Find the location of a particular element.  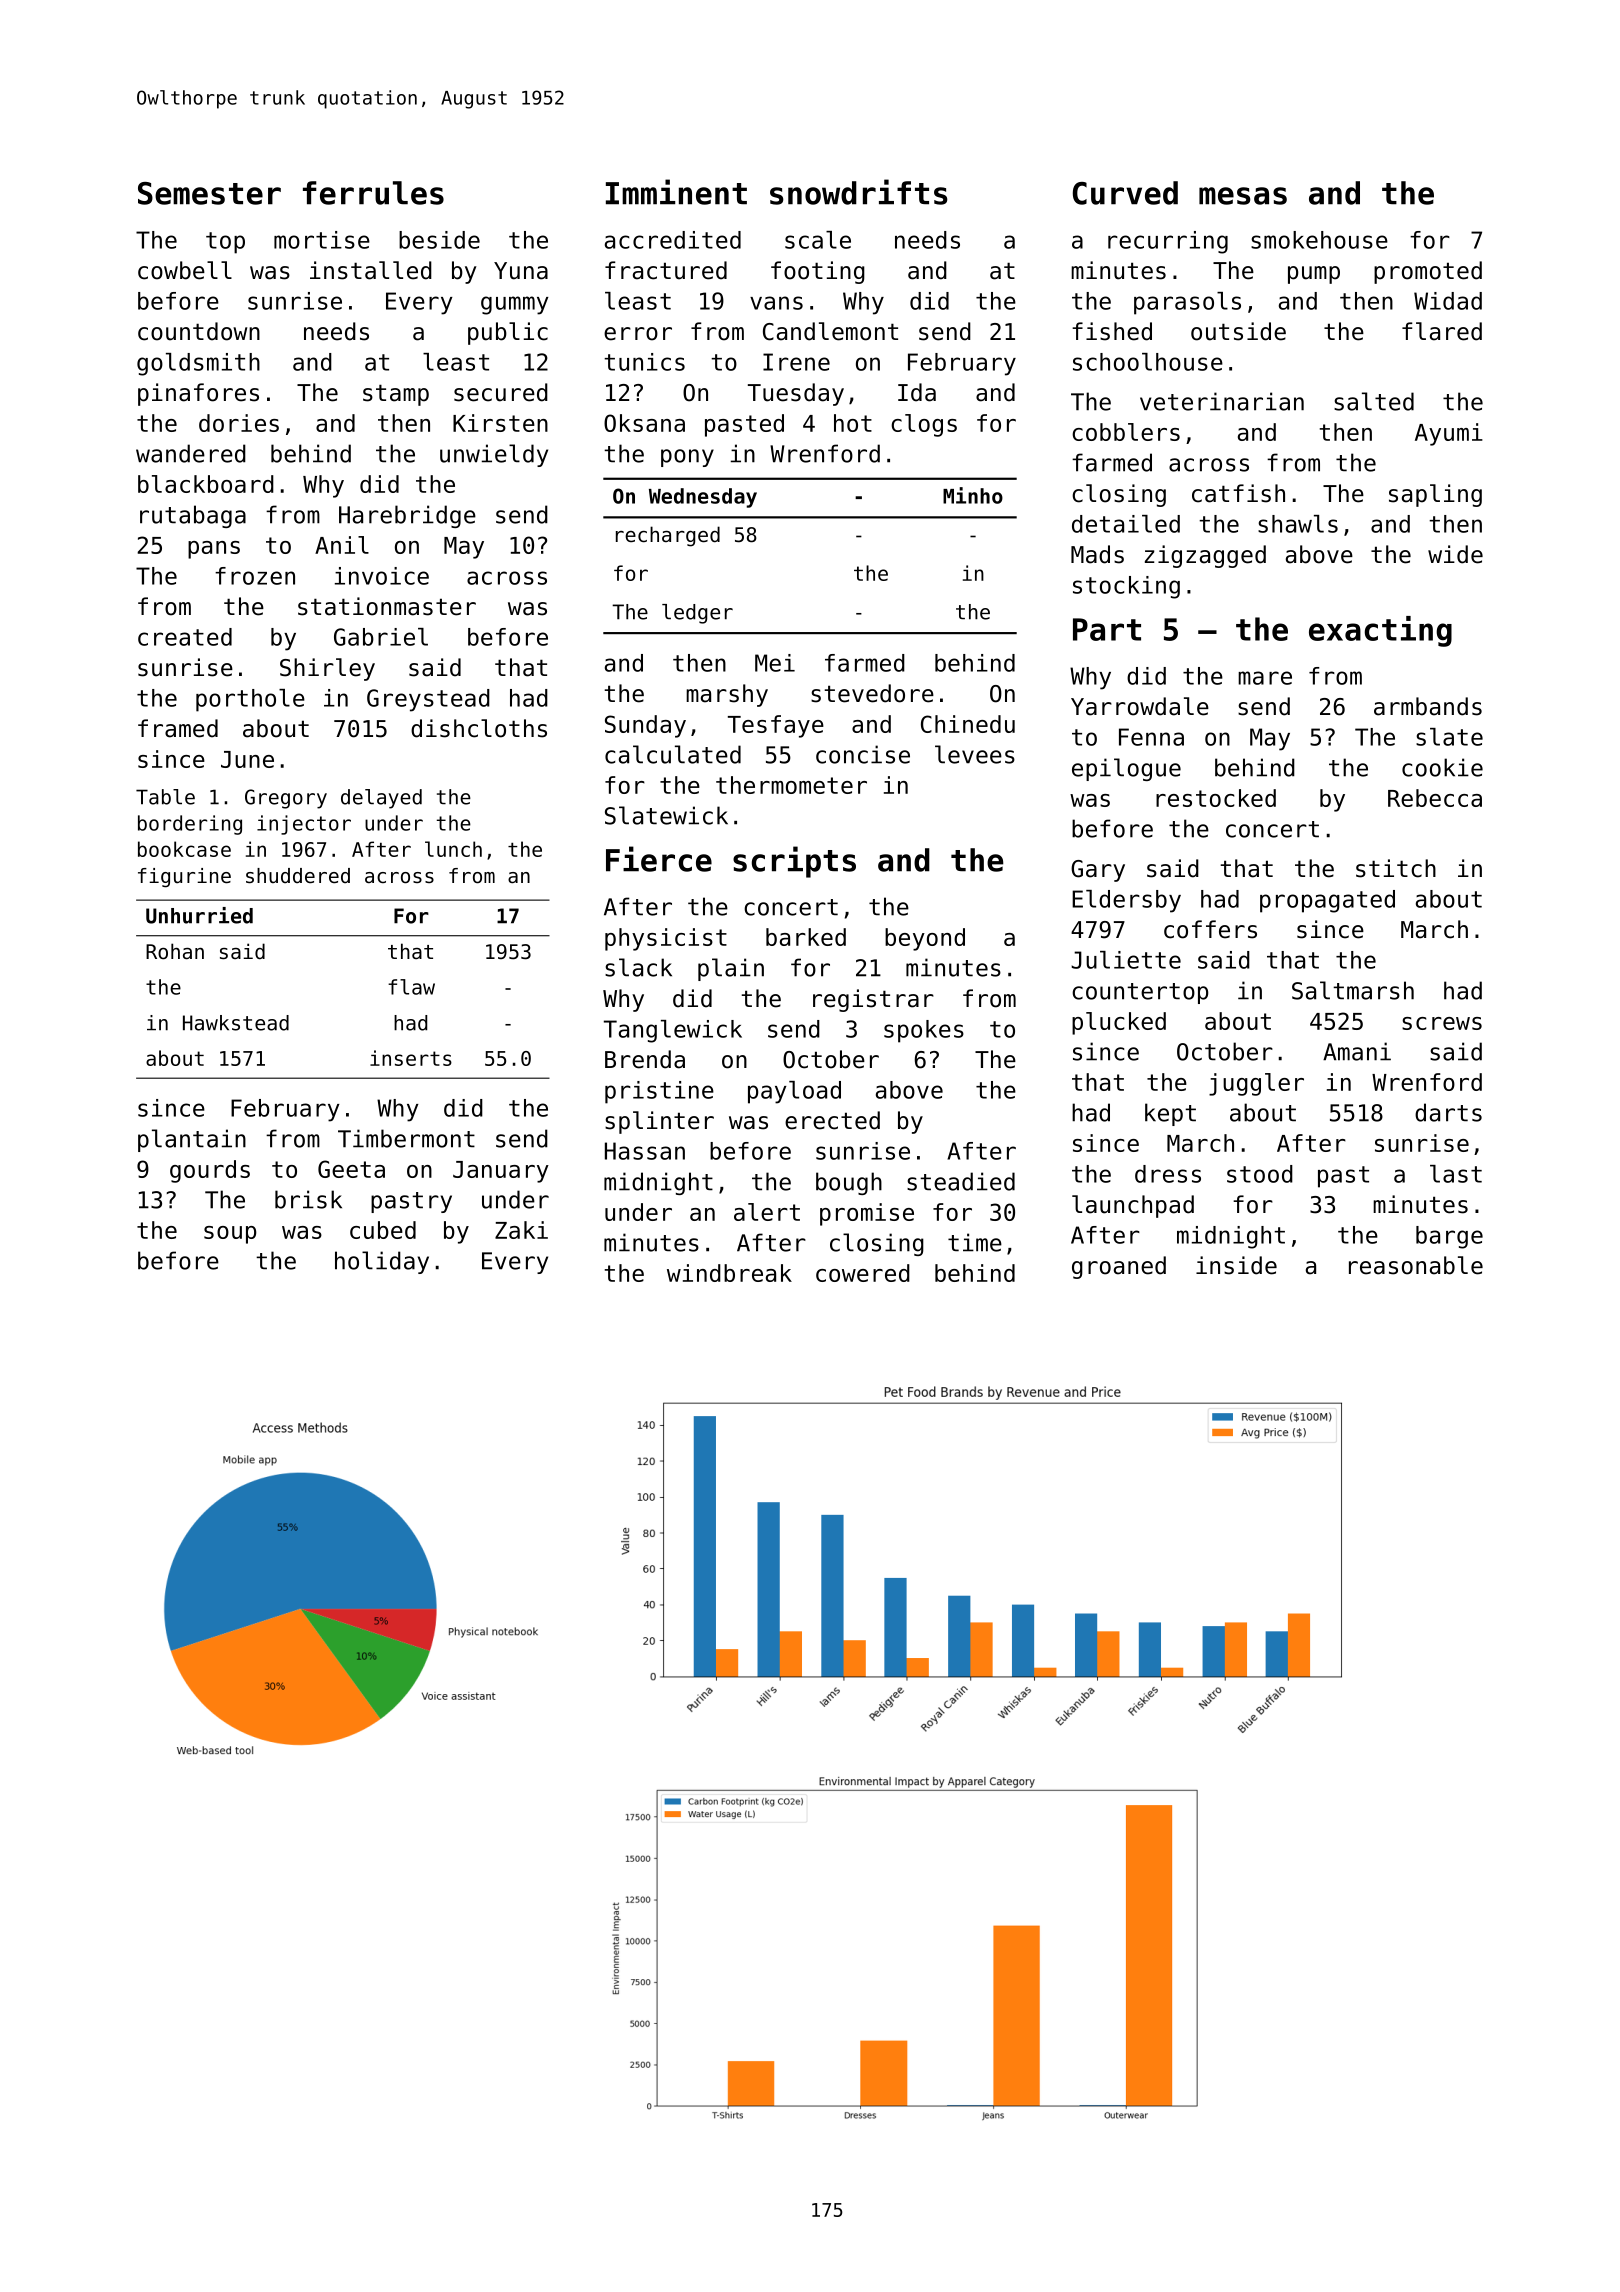

mesas is located at coordinates (1243, 196).
